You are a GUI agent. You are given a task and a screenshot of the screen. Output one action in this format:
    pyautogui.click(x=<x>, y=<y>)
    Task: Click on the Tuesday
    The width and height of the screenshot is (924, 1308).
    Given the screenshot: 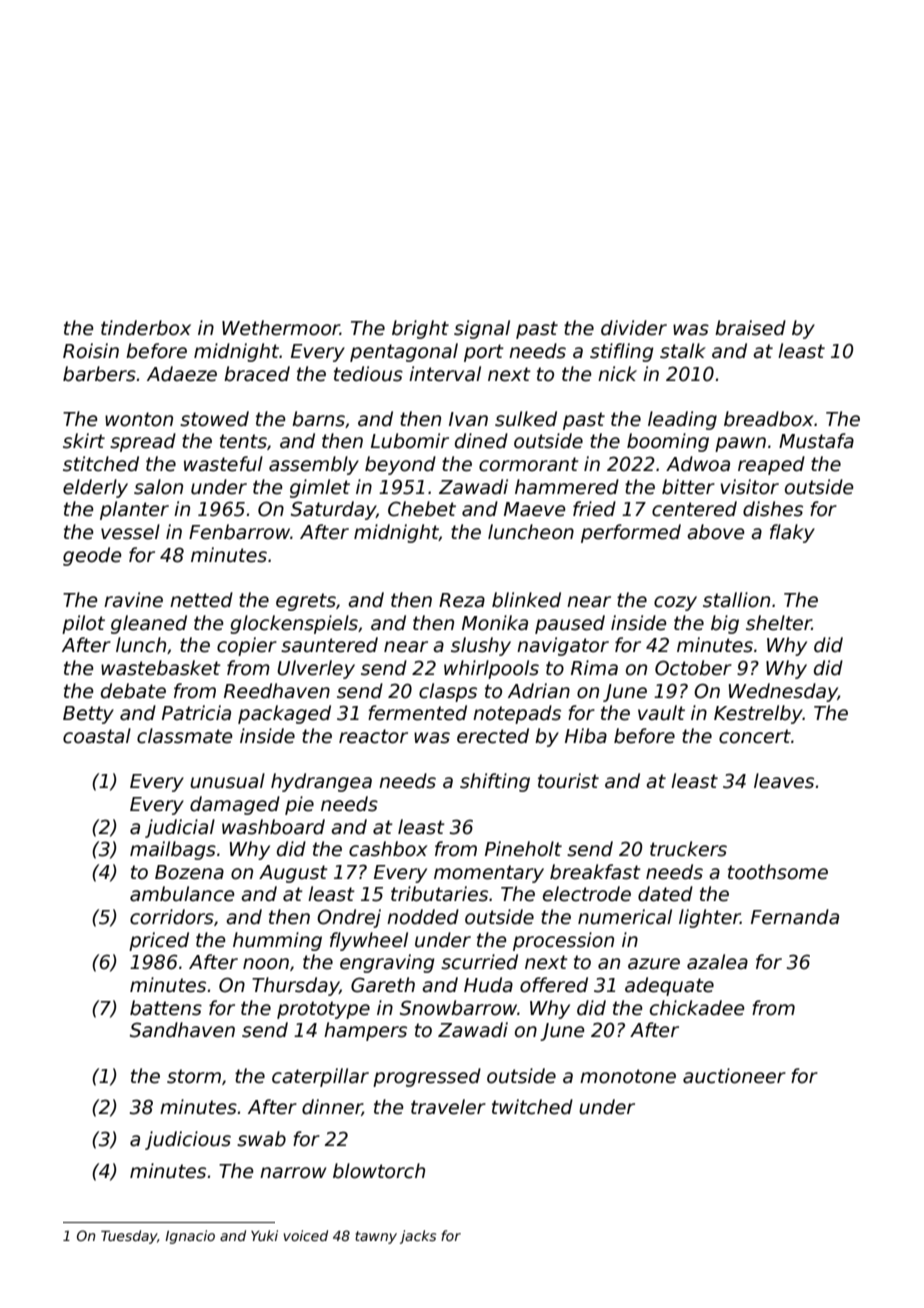 What is the action you would take?
    pyautogui.click(x=129, y=1237)
